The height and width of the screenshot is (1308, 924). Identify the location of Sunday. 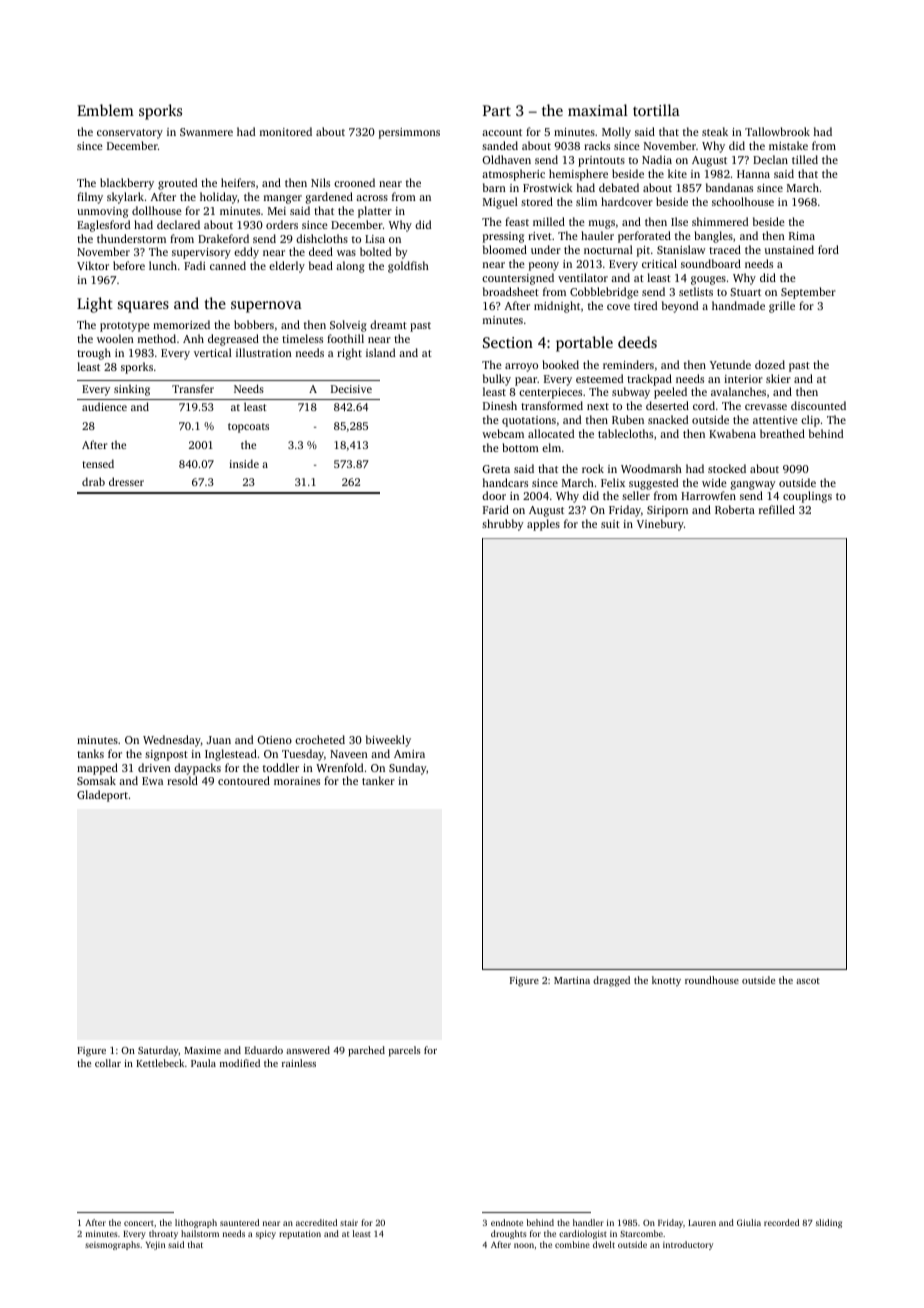
(407, 769).
